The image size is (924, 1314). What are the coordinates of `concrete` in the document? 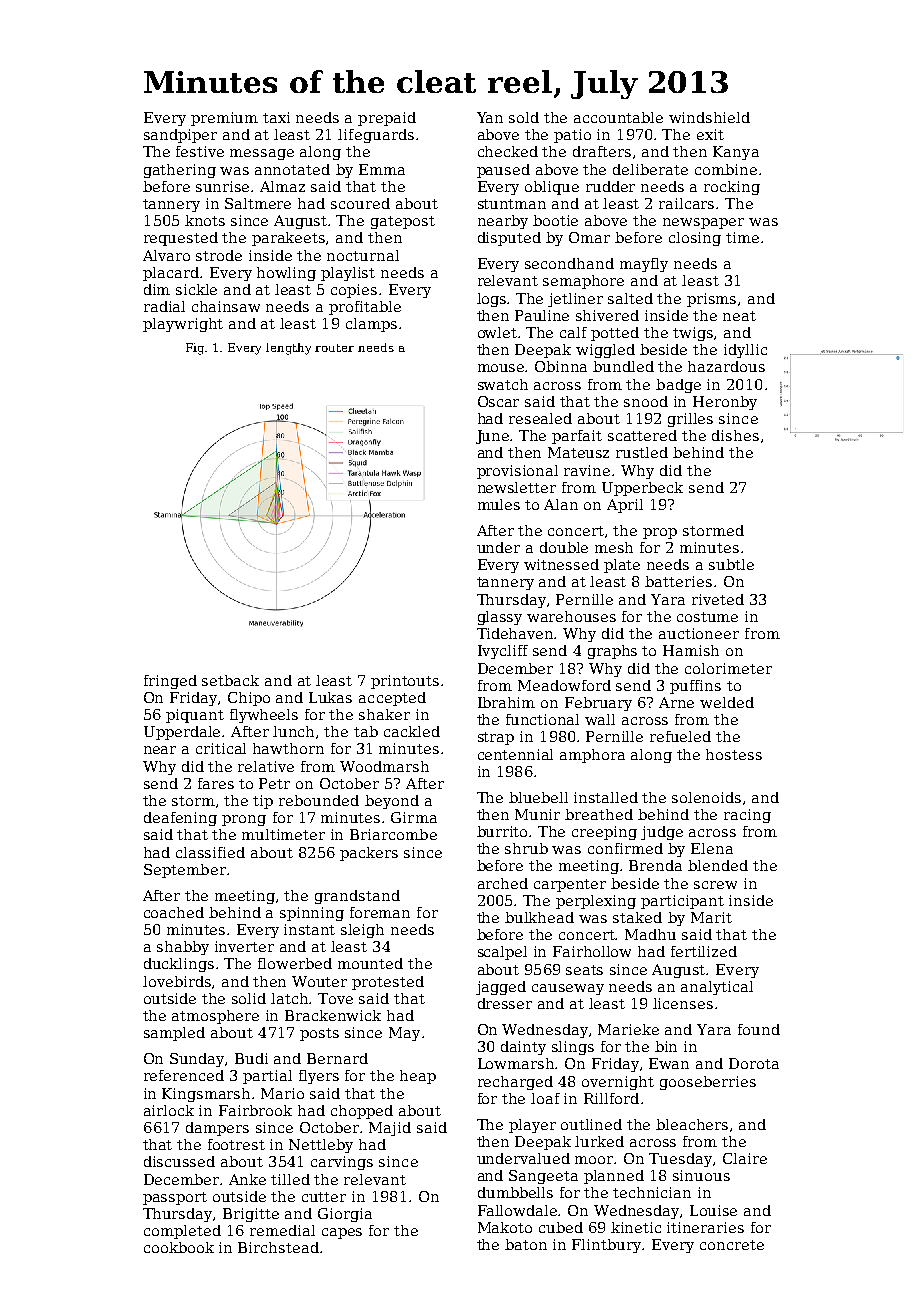 It's located at (732, 1245).
